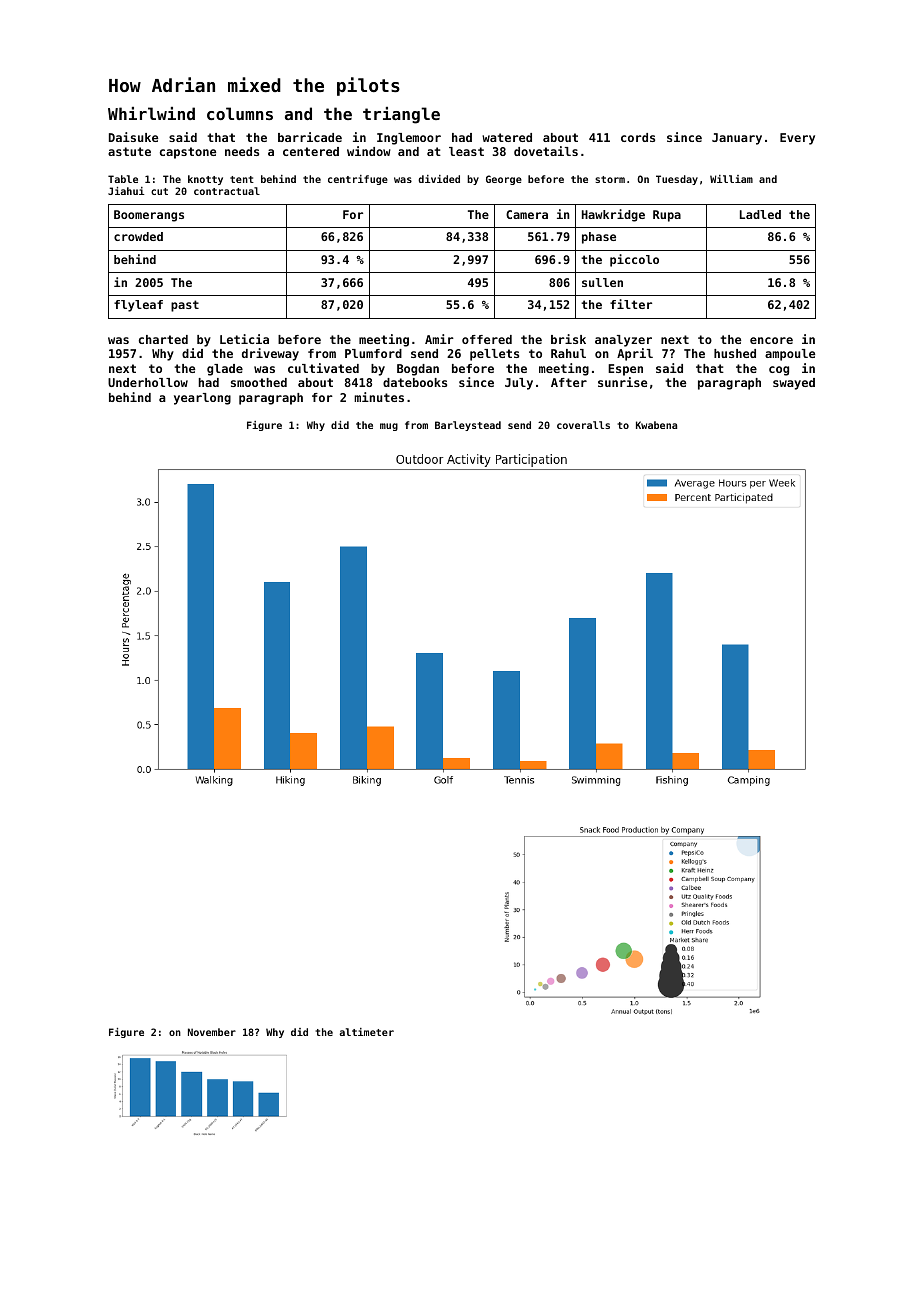 This page has width=924, height=1308. Describe the element at coordinates (656, 425) in the page. I see `Kwabena` at that location.
